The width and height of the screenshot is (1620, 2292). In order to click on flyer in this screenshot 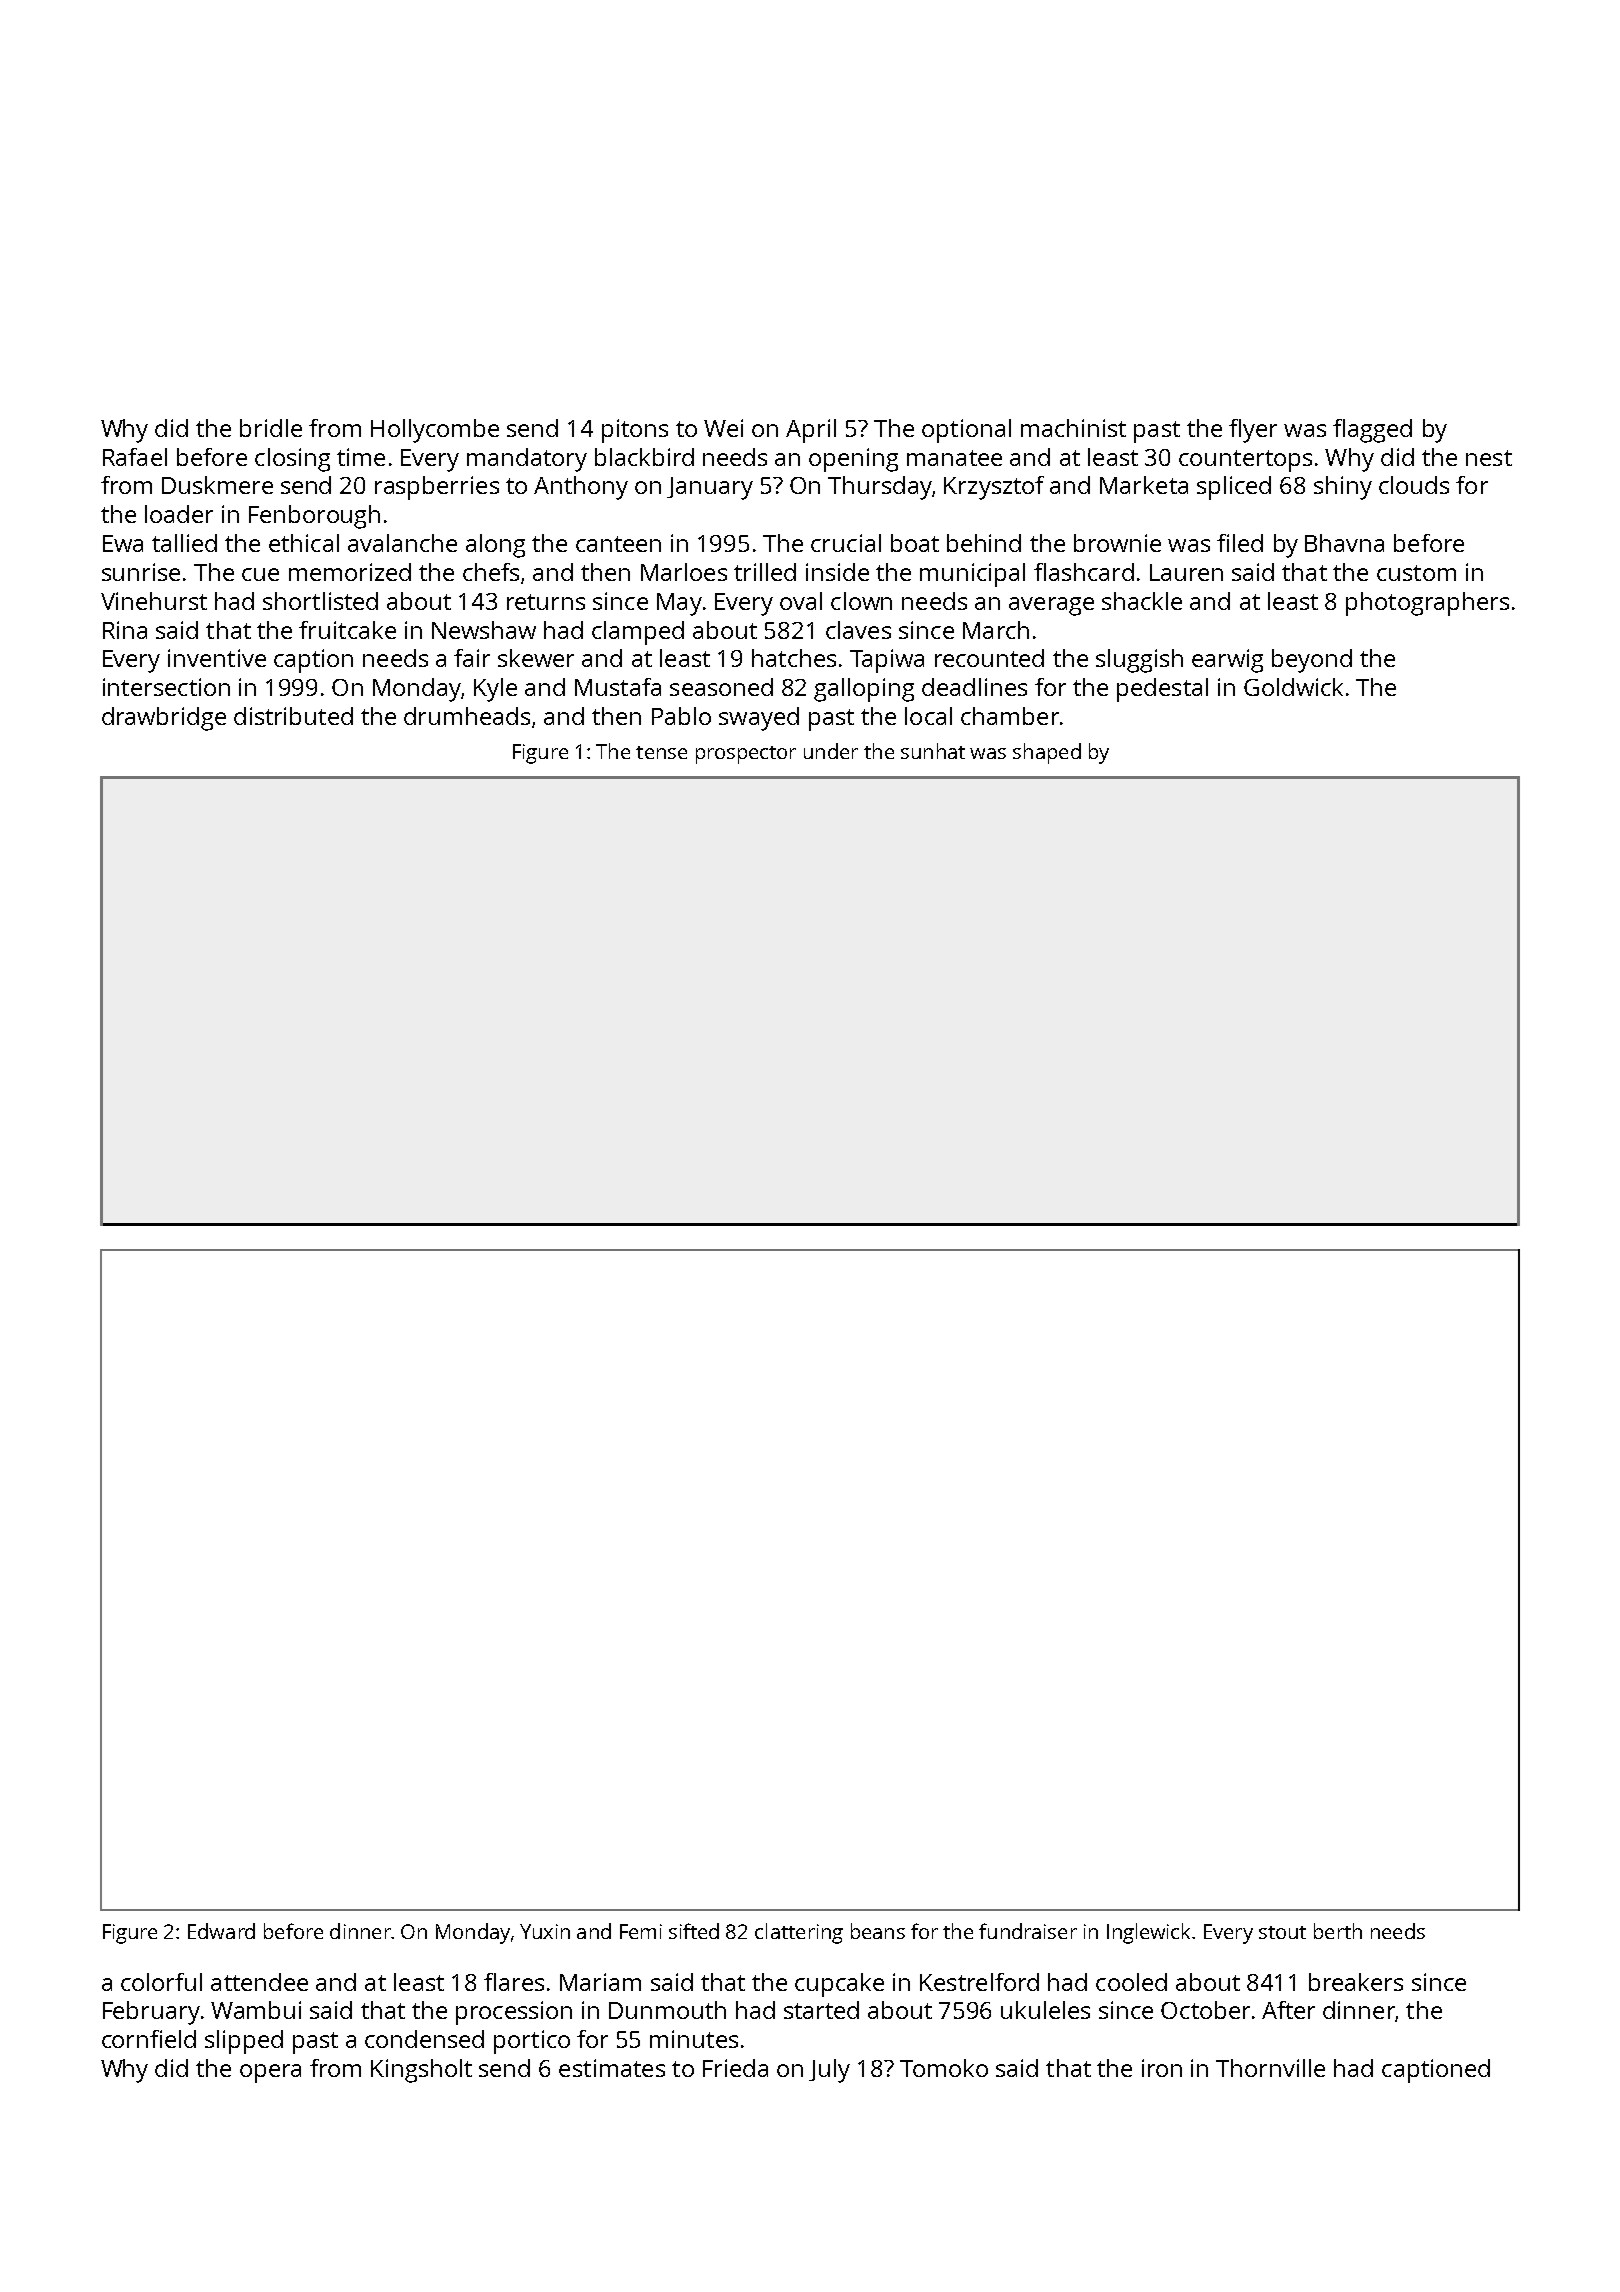, I will do `click(1253, 431)`.
